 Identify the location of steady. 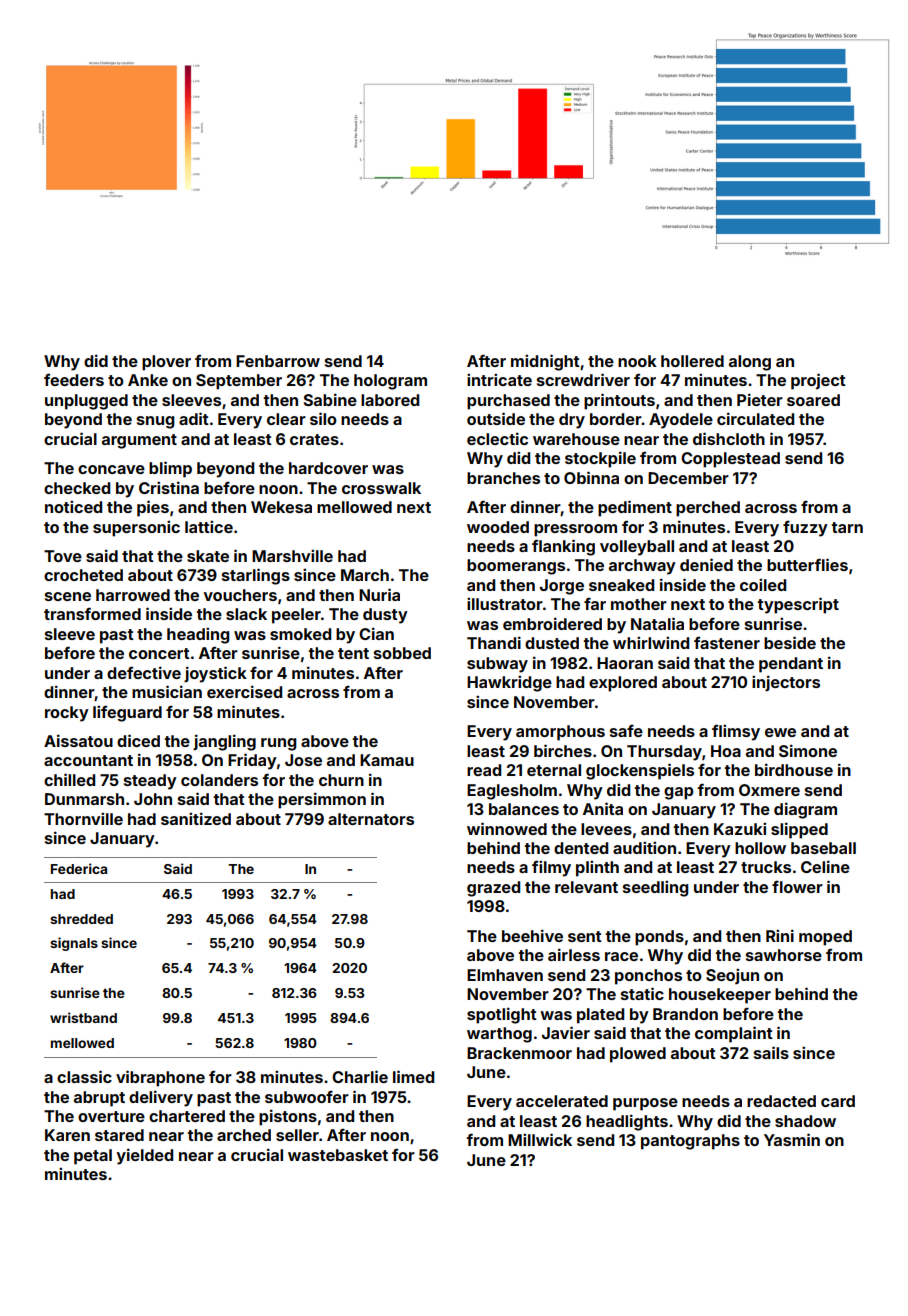
(150, 782).
